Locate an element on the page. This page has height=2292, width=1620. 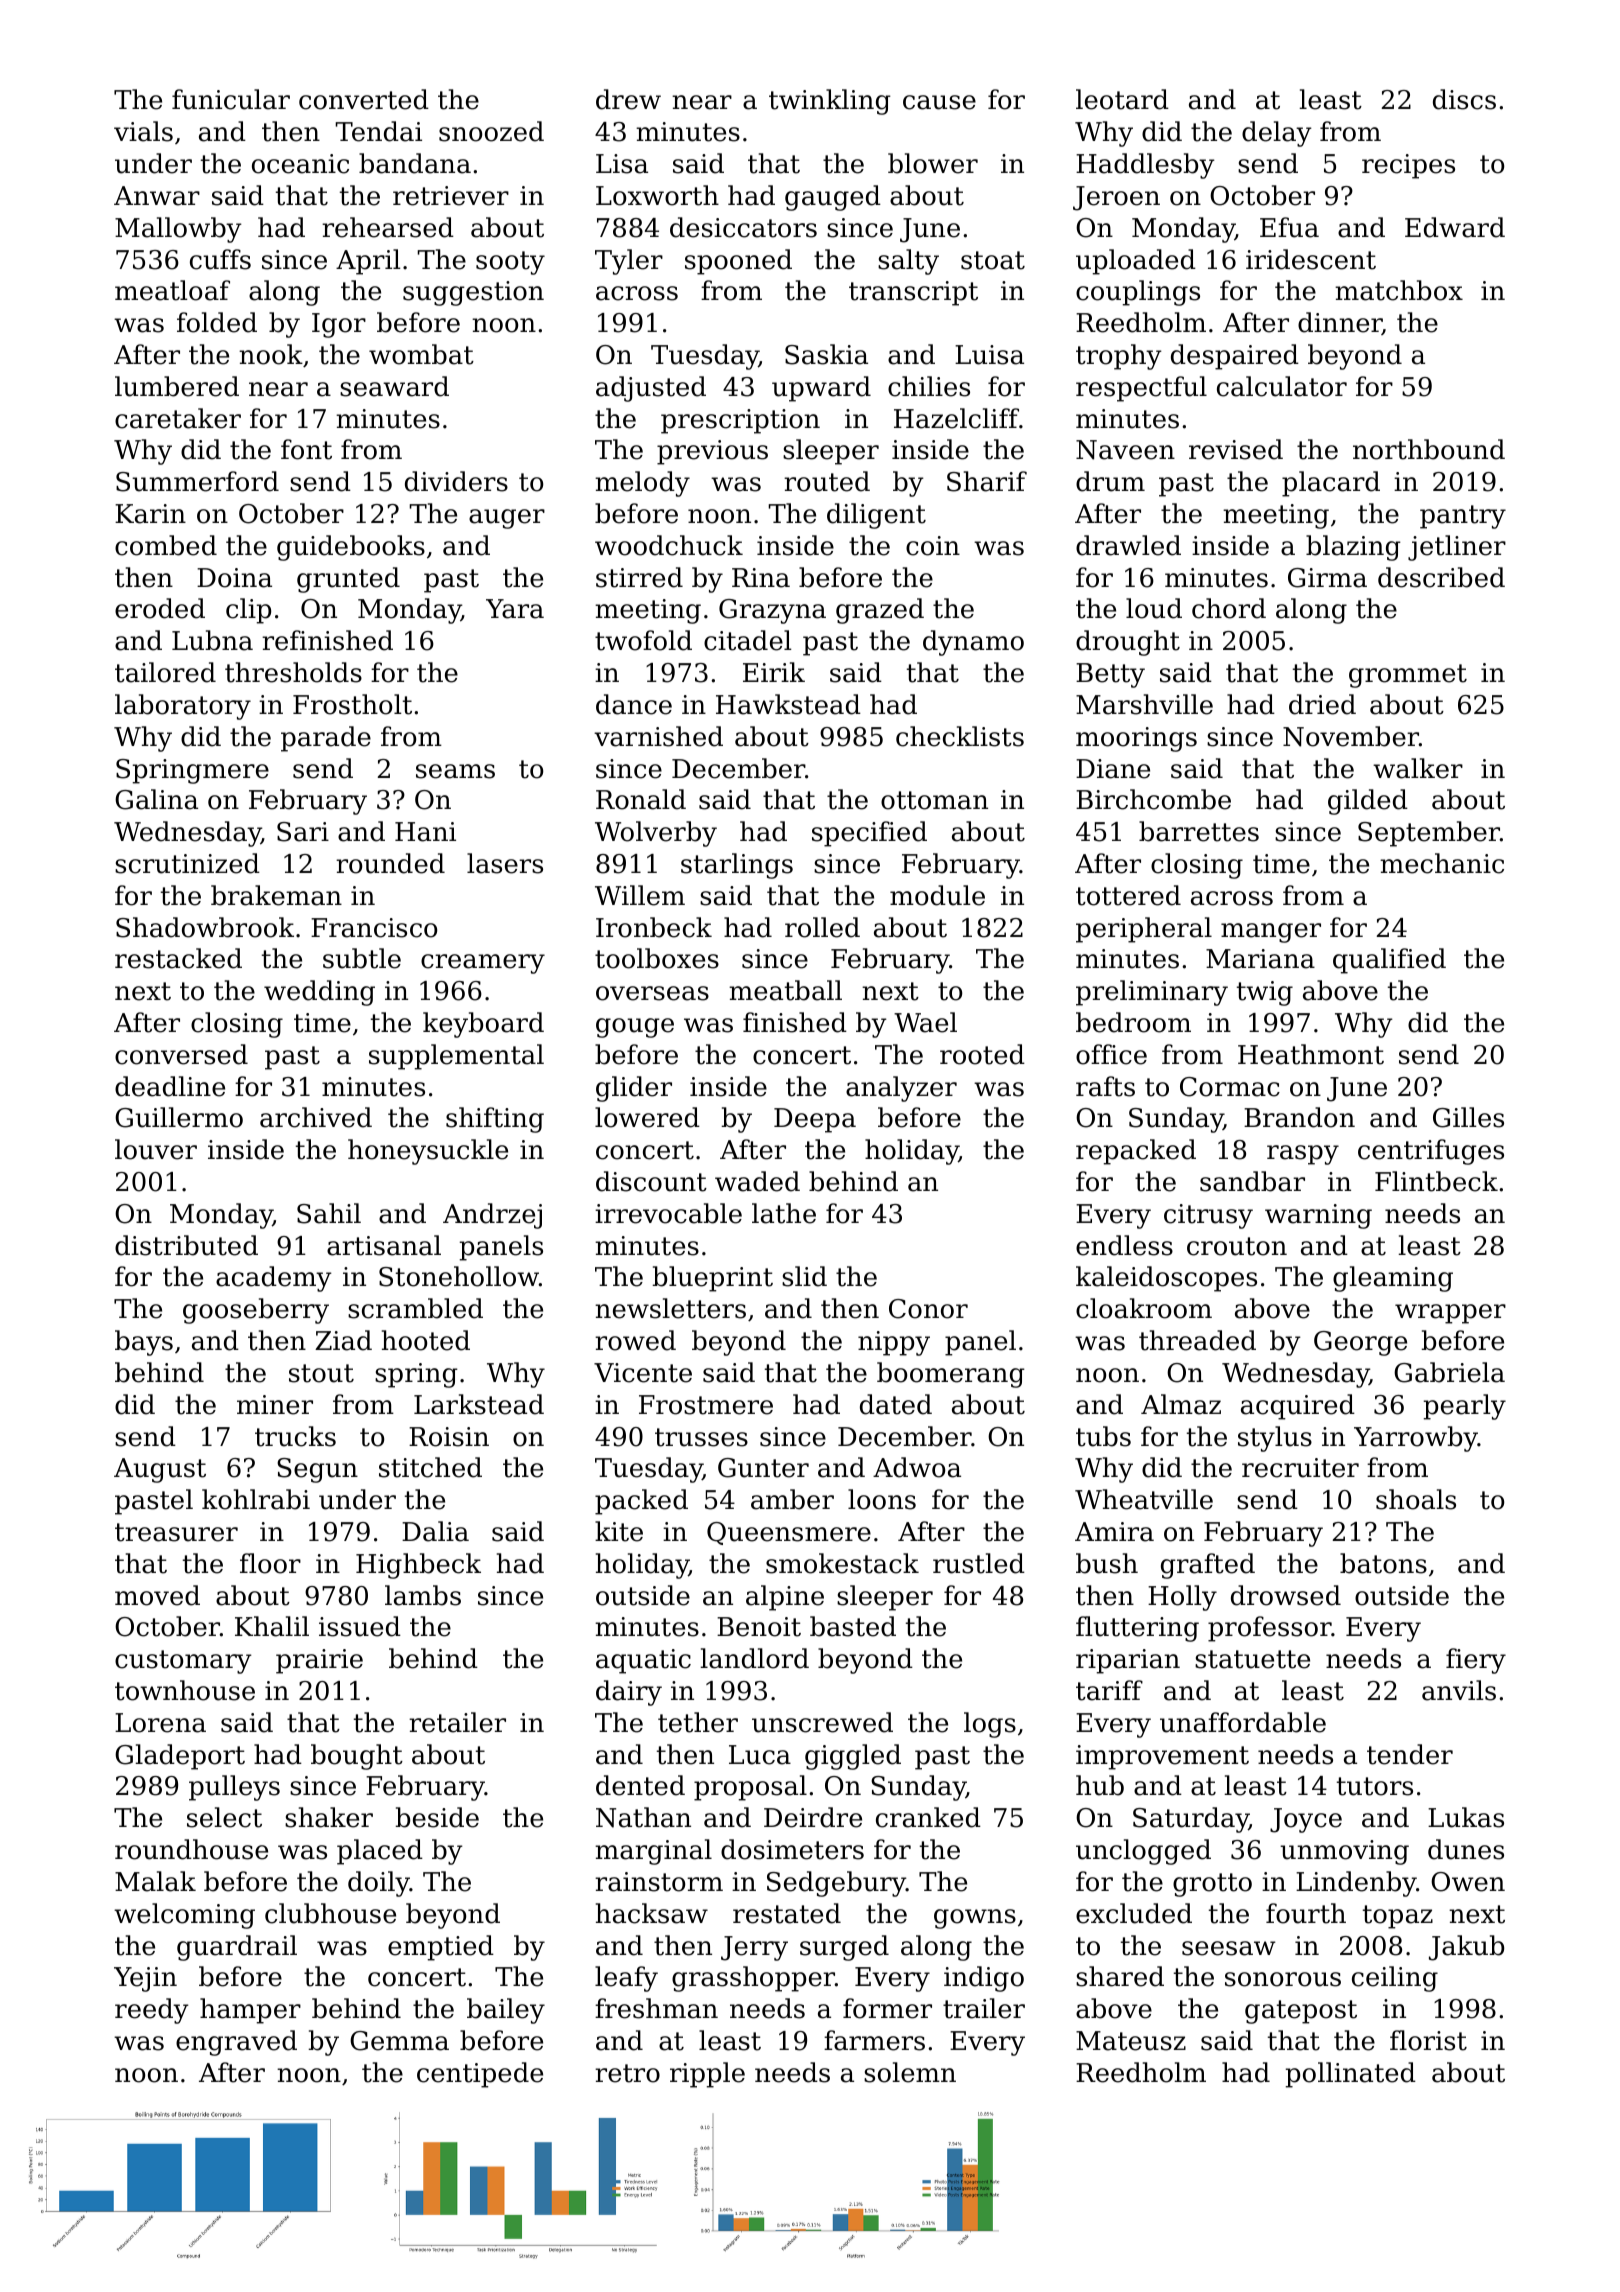
Galina is located at coordinates (156, 799).
